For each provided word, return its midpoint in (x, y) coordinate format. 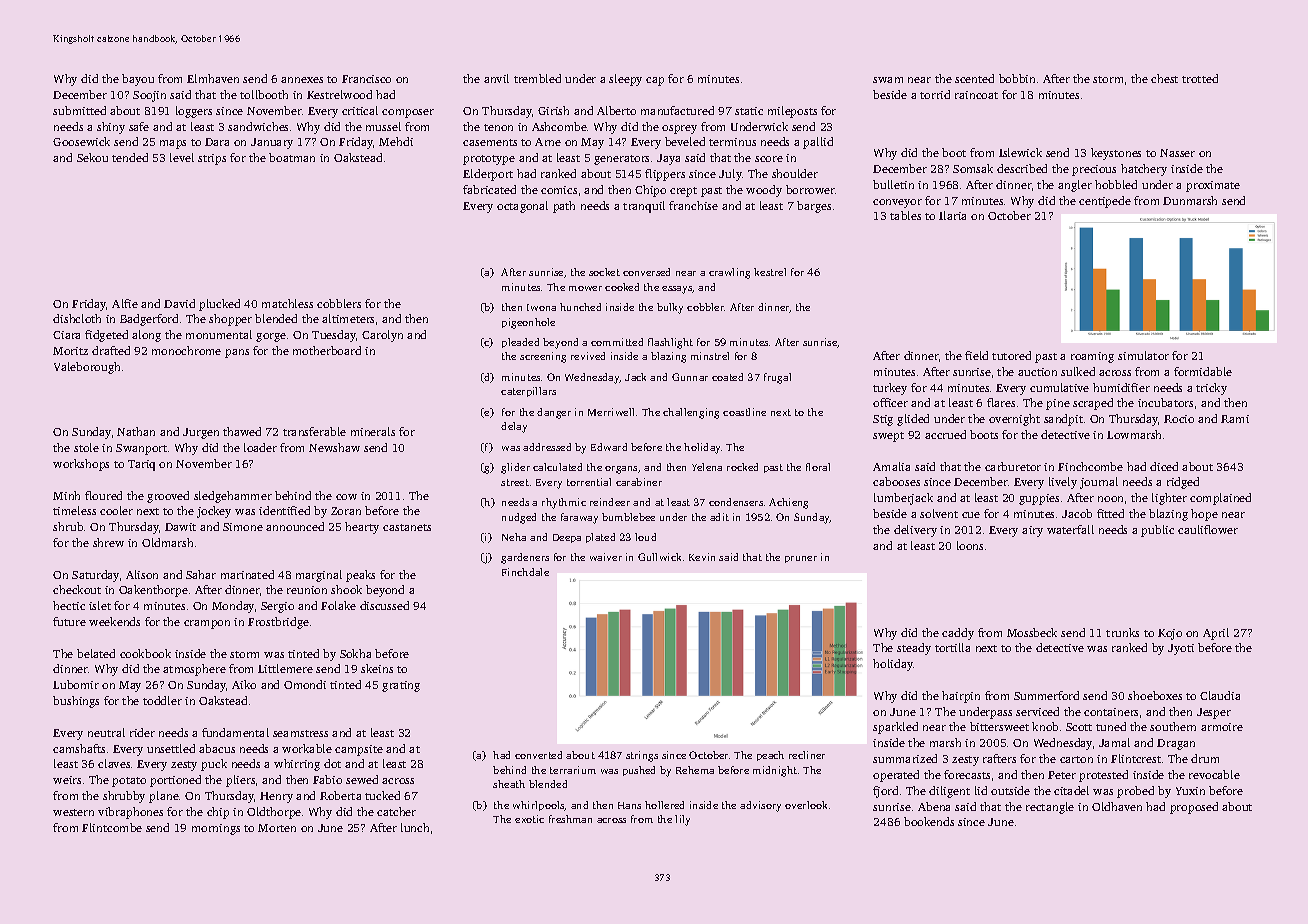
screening (543, 357)
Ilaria (952, 215)
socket (604, 272)
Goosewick (81, 141)
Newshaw (334, 447)
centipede (1105, 202)
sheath (509, 784)
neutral (106, 732)
